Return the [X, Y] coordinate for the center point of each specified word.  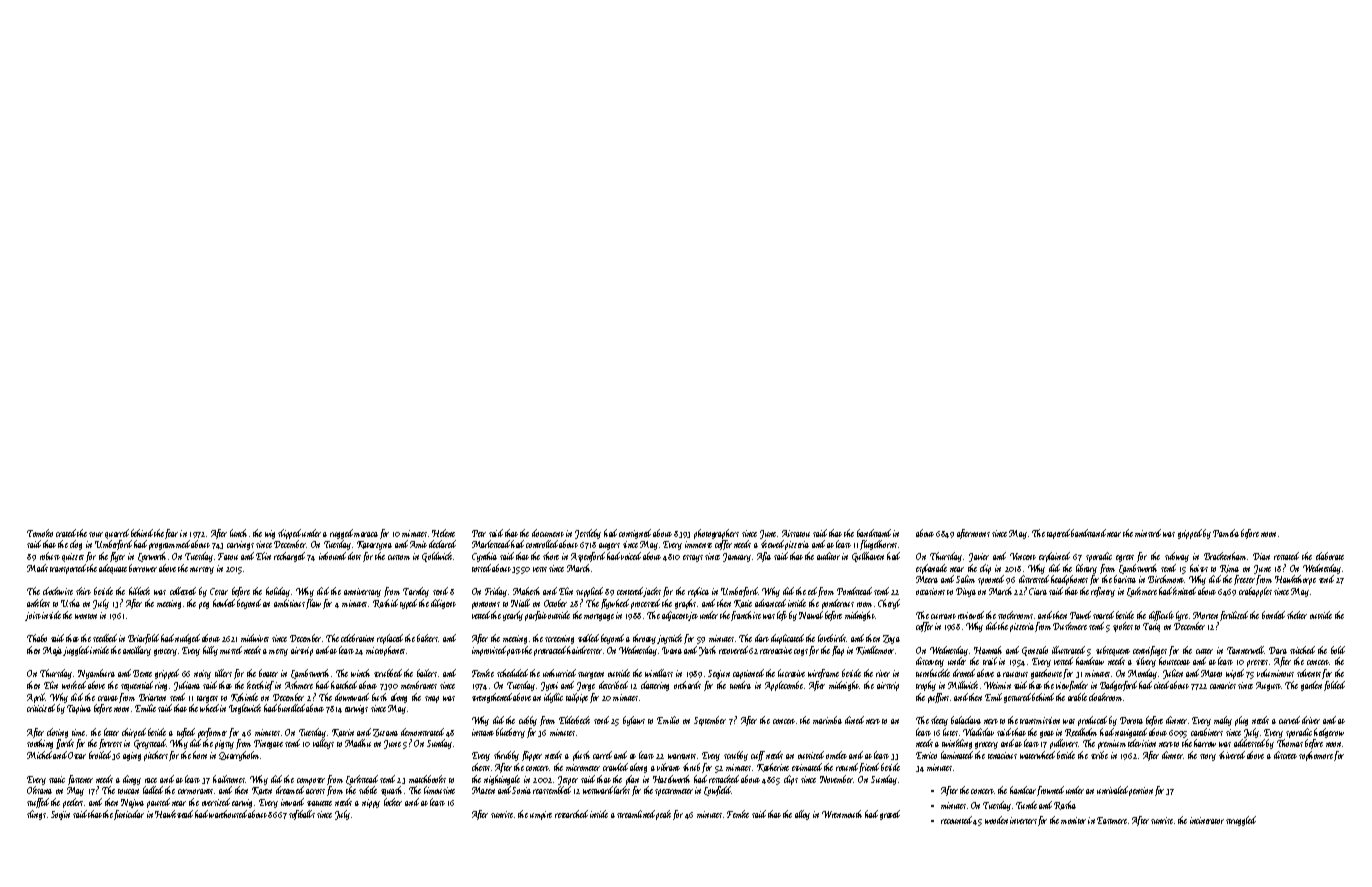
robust [50, 556]
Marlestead [491, 544]
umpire [541, 815]
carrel [602, 755]
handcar [1023, 790]
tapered [1059, 534]
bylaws [634, 721]
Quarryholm [239, 756]
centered [630, 592]
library [1086, 569]
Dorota [1131, 720]
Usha [70, 603]
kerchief [260, 686]
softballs [302, 815]
